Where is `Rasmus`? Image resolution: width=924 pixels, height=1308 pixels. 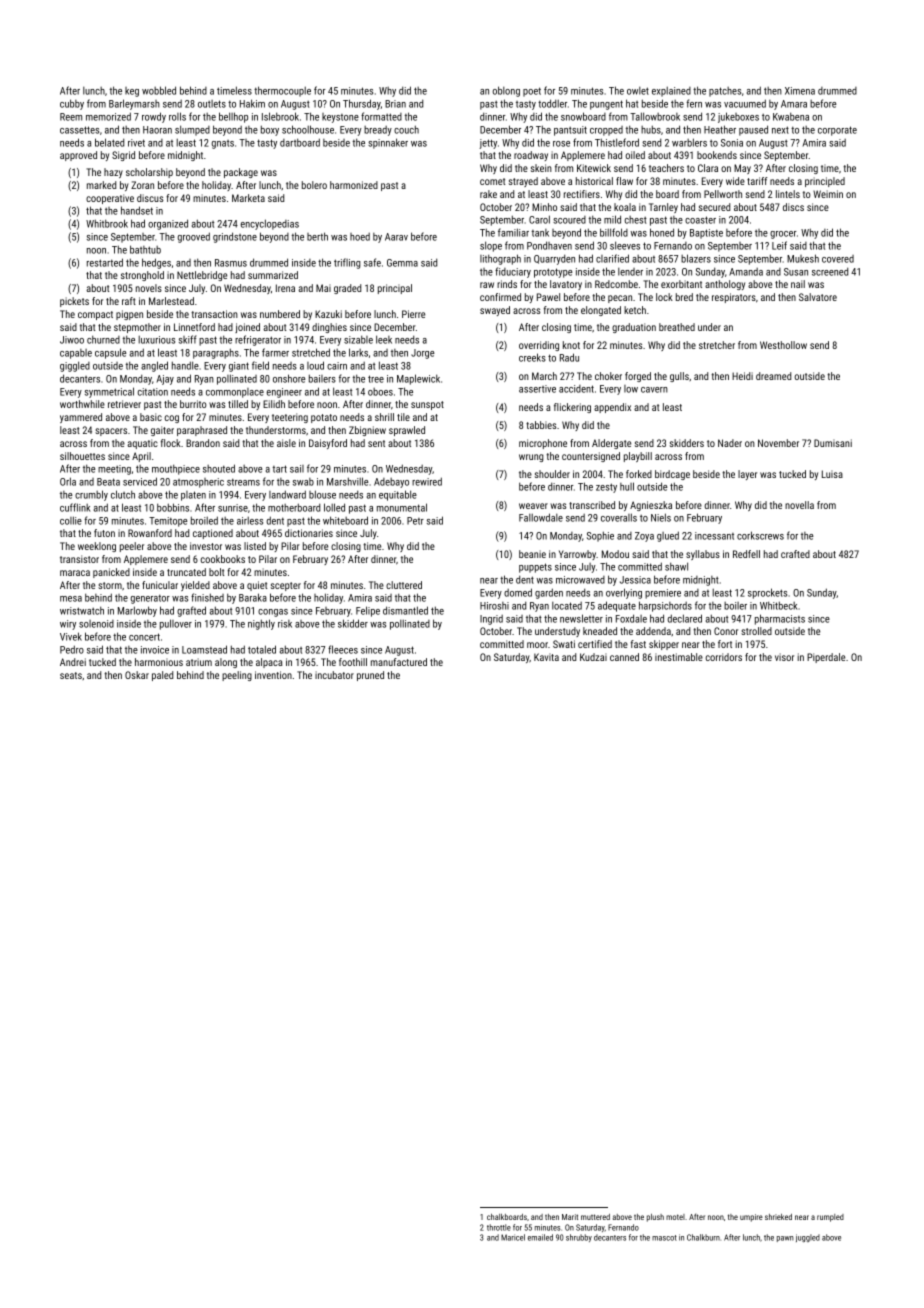
Rasmus is located at coordinates (231, 263).
